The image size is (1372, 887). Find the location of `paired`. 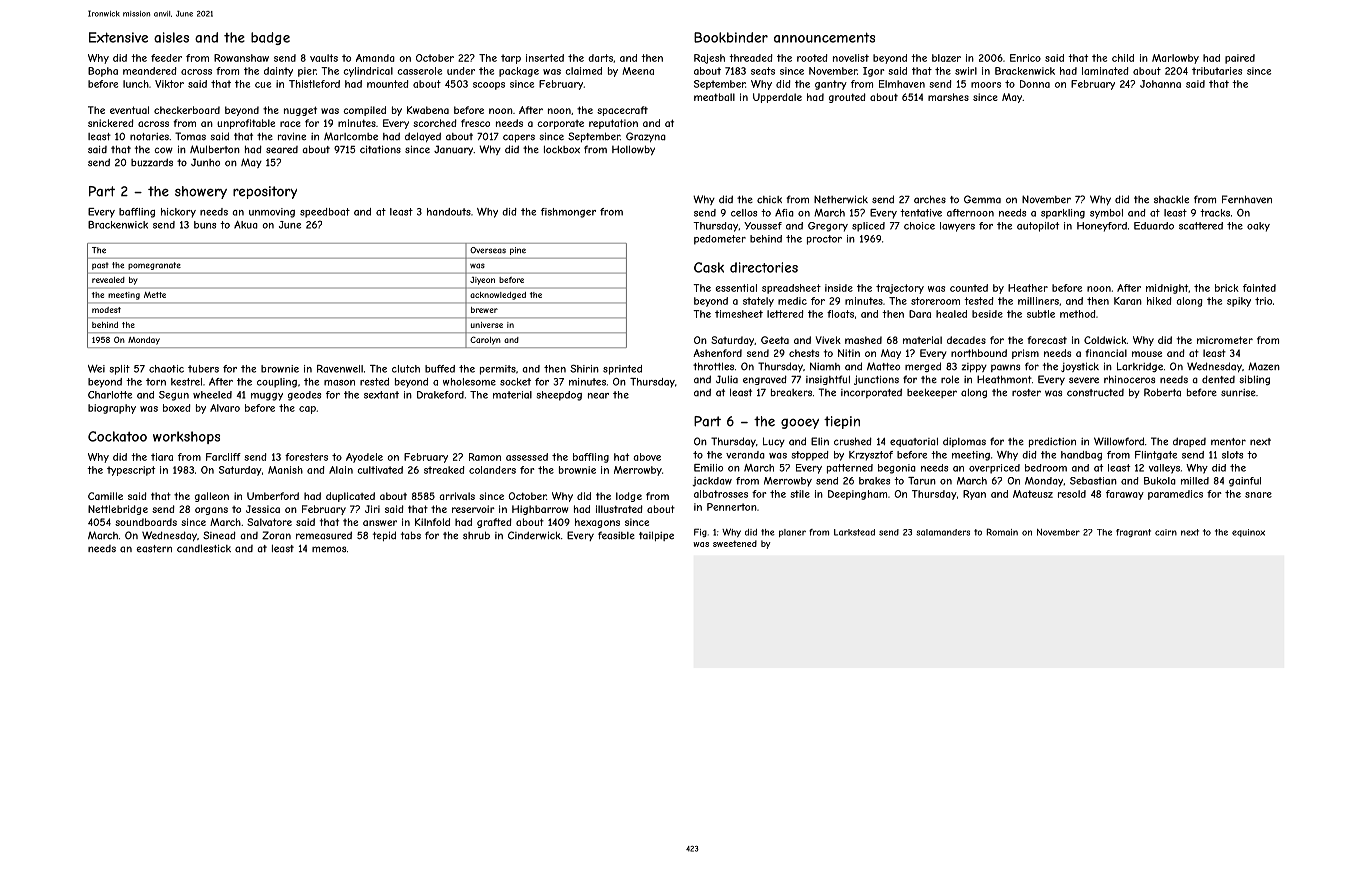

paired is located at coordinates (1240, 59).
